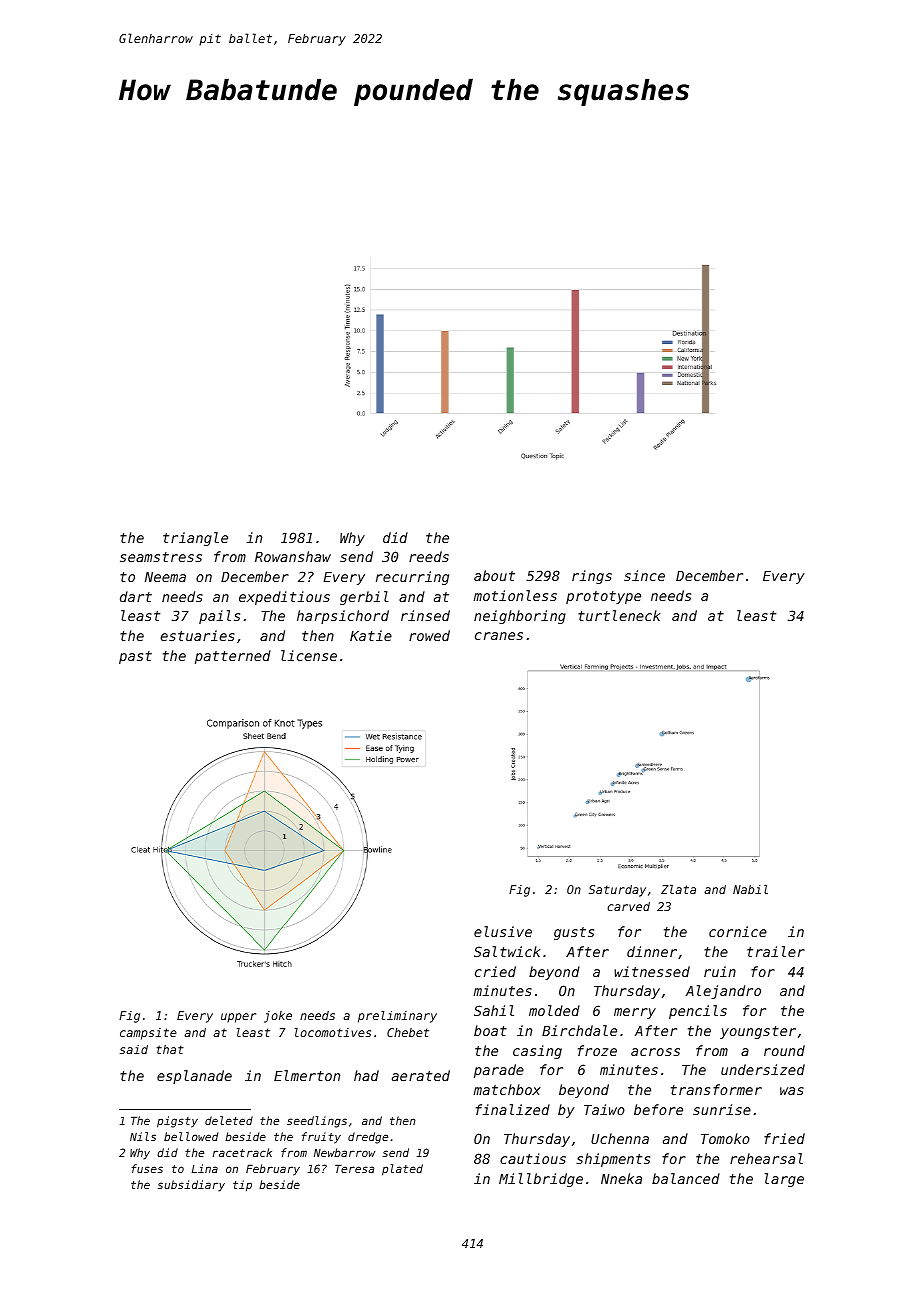  What do you see at coordinates (135, 657) in the image?
I see `past` at bounding box center [135, 657].
